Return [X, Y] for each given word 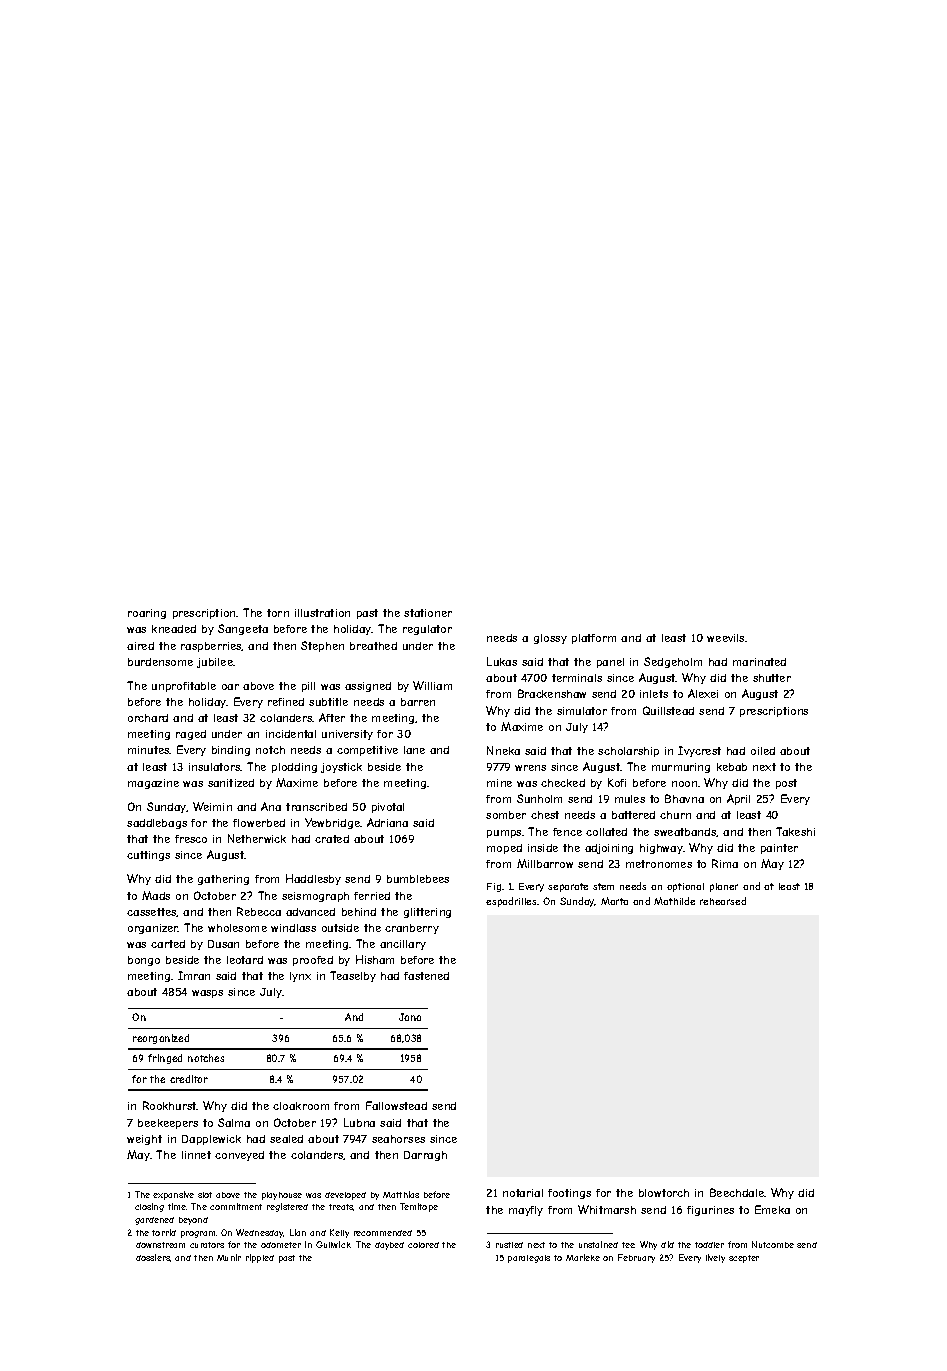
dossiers [153, 1257]
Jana [410, 1017]
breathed [373, 646]
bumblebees [418, 879]
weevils [725, 638]
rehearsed [723, 901]
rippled [260, 1258]
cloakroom [301, 1106]
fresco [191, 839]
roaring [147, 614]
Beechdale [737, 1192]
